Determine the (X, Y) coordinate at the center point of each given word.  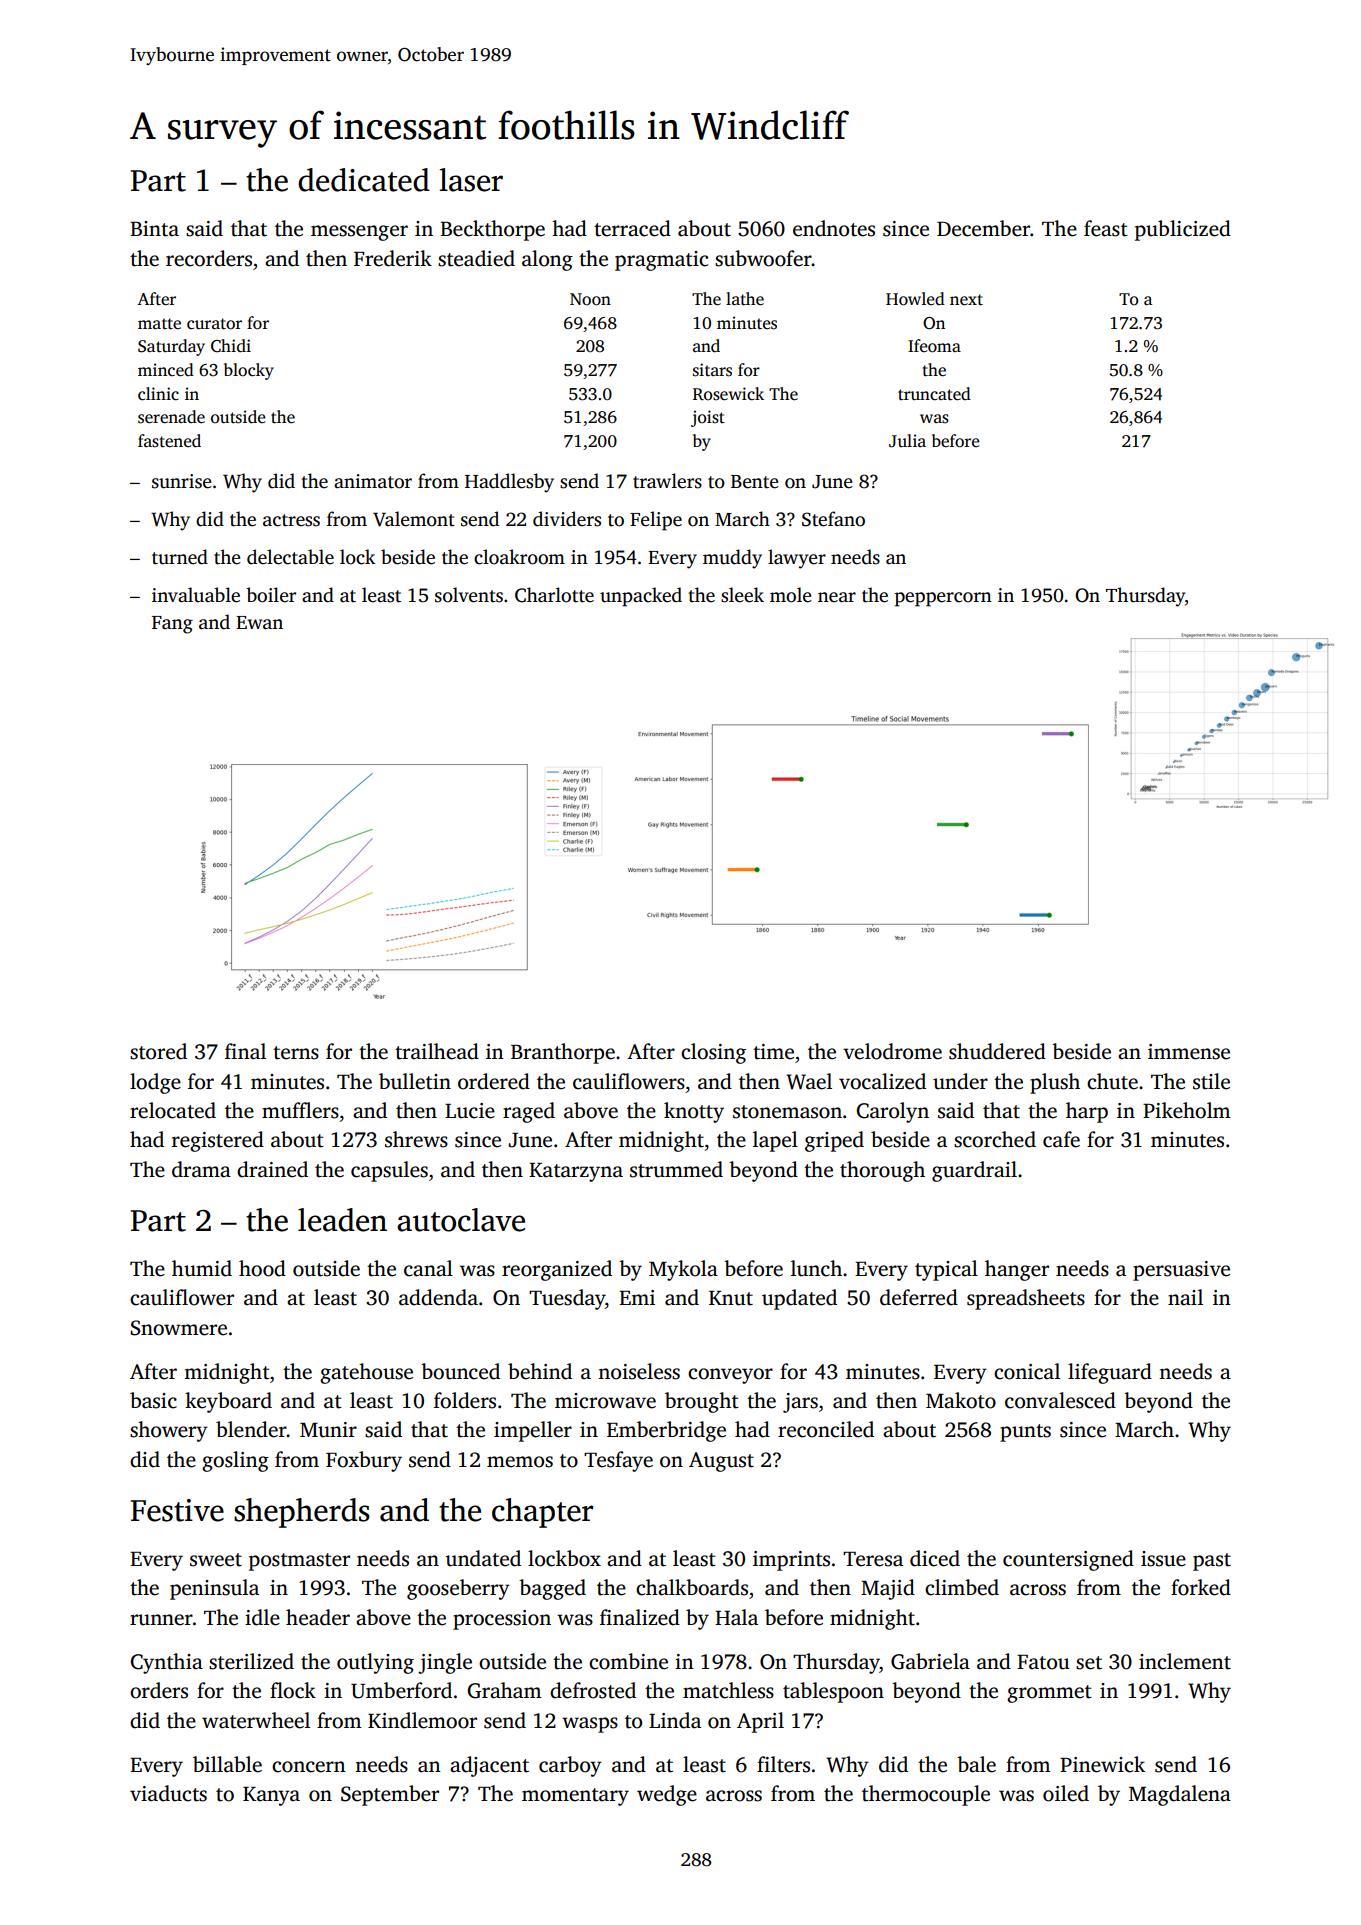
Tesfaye (618, 1461)
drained (272, 1169)
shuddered (997, 1051)
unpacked (641, 597)
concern (309, 1767)
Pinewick (1102, 1764)
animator (373, 481)
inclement (1185, 1661)
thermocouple (926, 1795)
